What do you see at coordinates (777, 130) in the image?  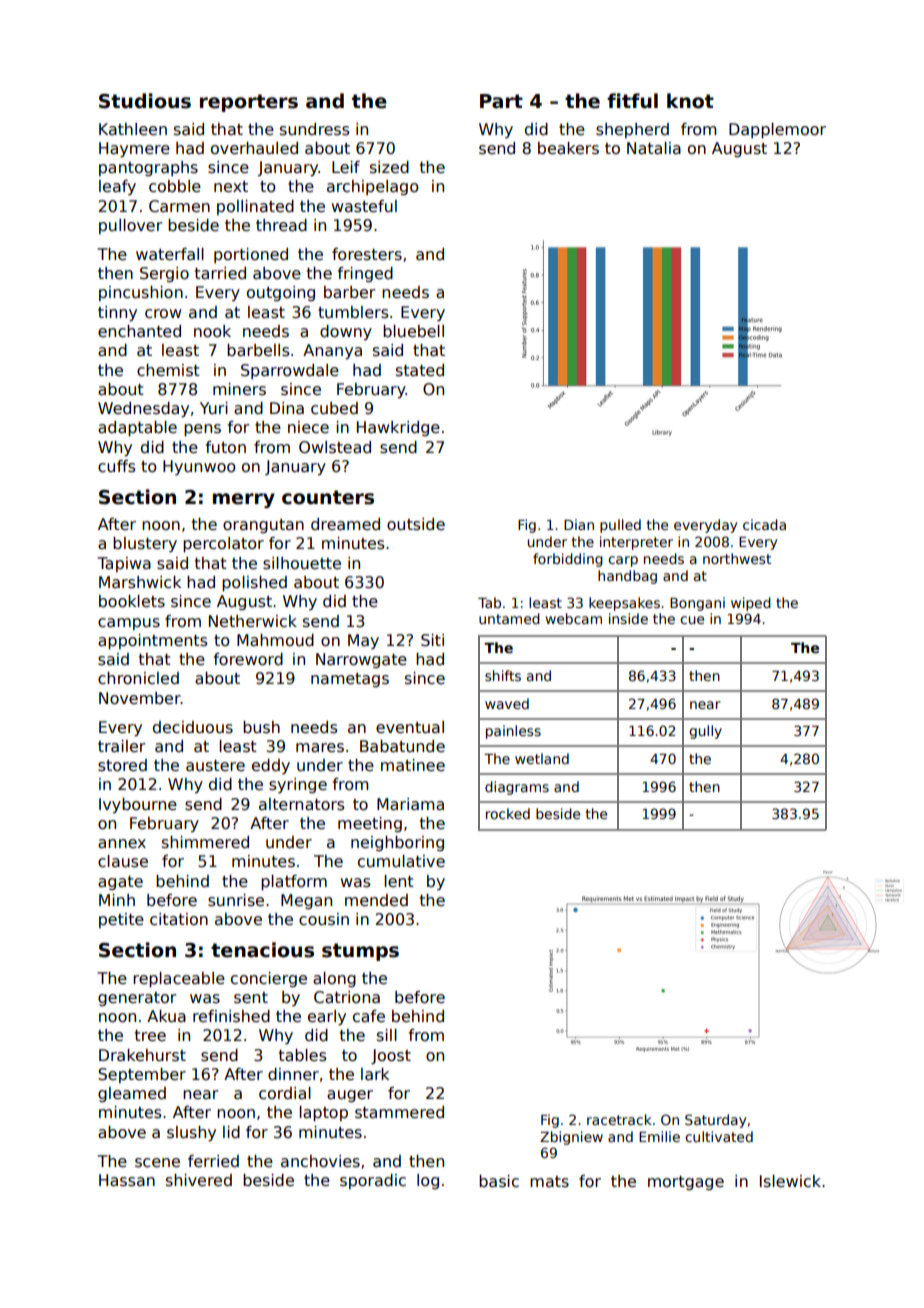 I see `Dapplemoor` at bounding box center [777, 130].
